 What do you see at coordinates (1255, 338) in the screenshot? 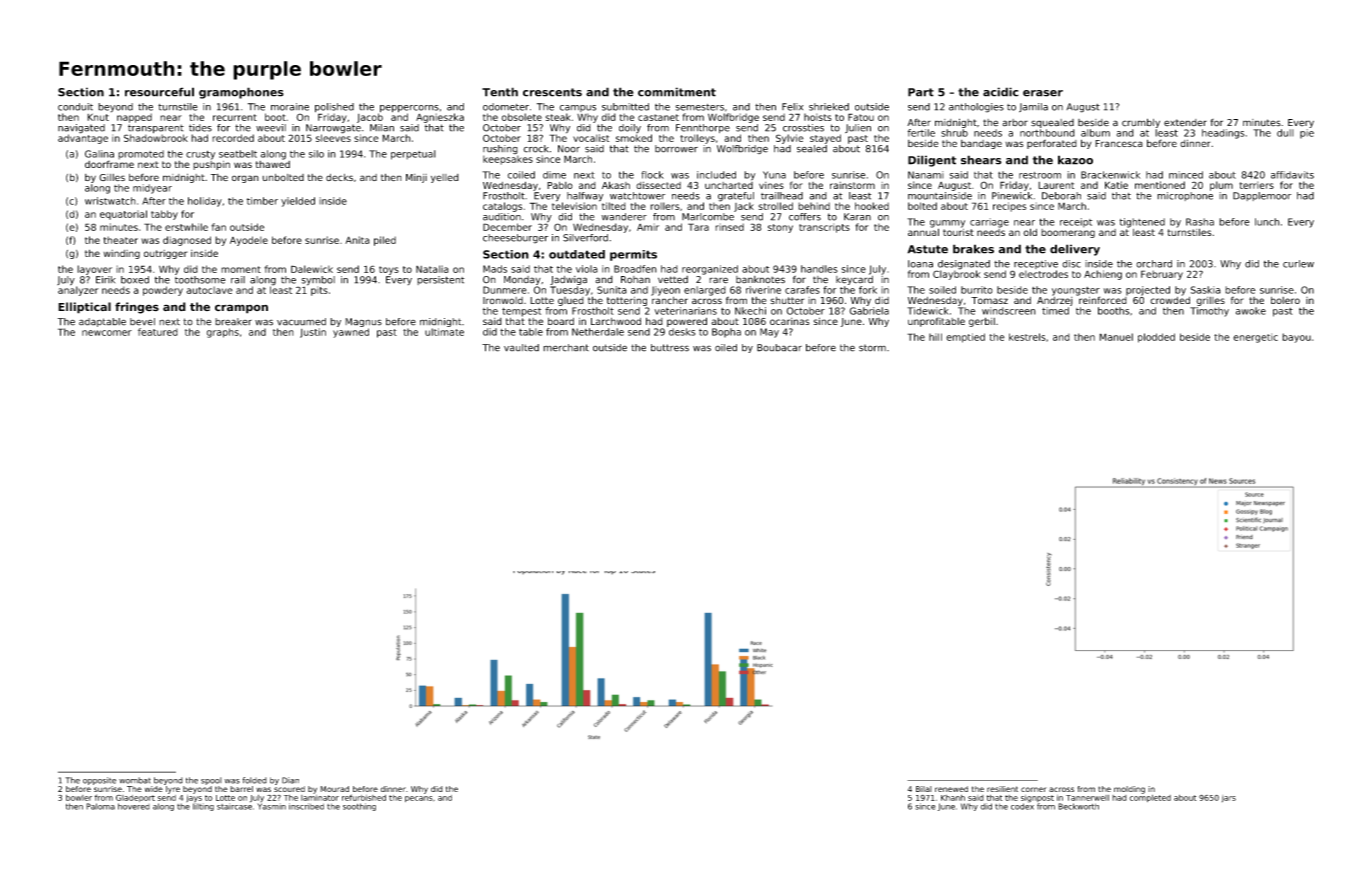
I see `energetic` at bounding box center [1255, 338].
